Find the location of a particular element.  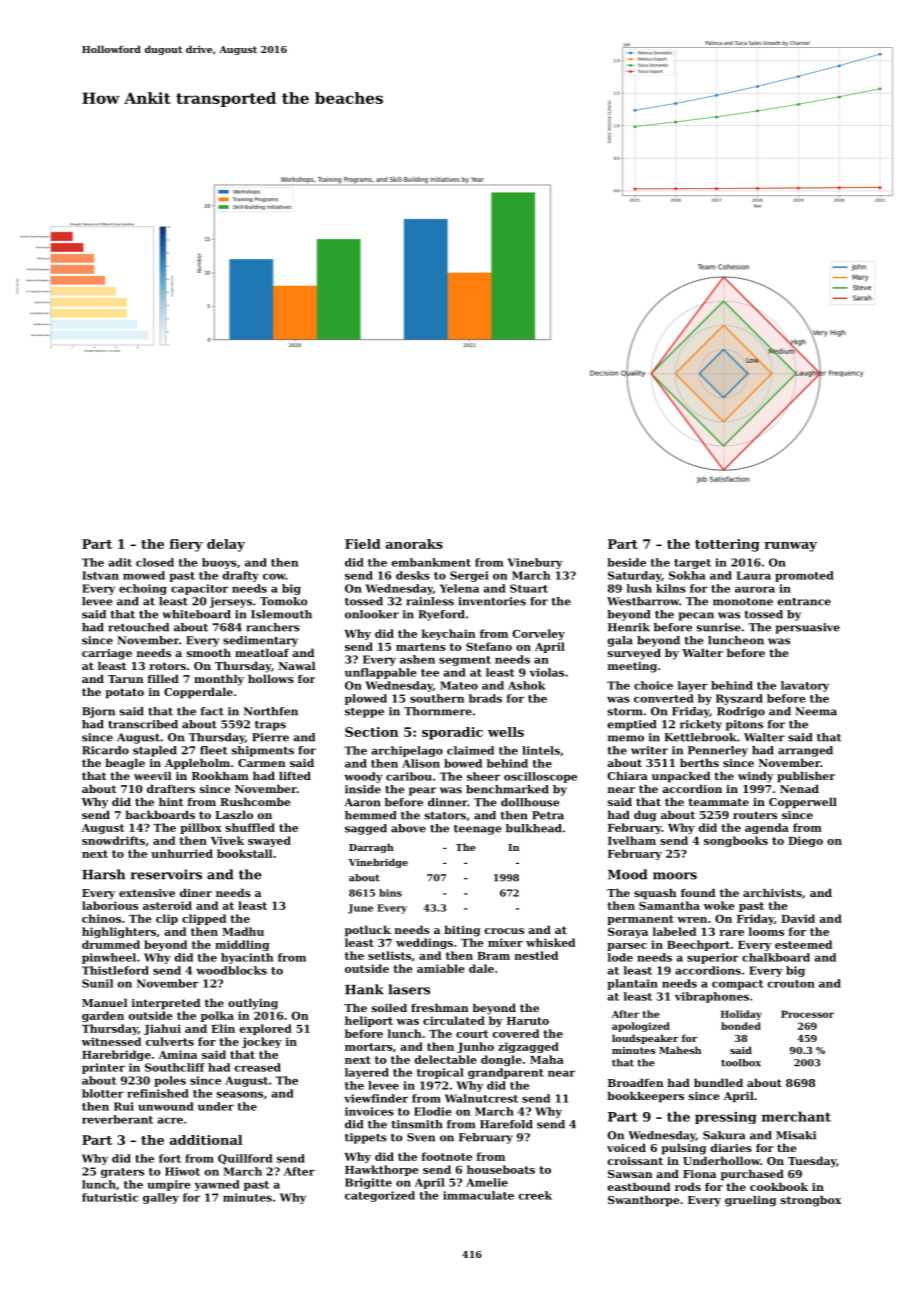

Yelena is located at coordinates (459, 588).
